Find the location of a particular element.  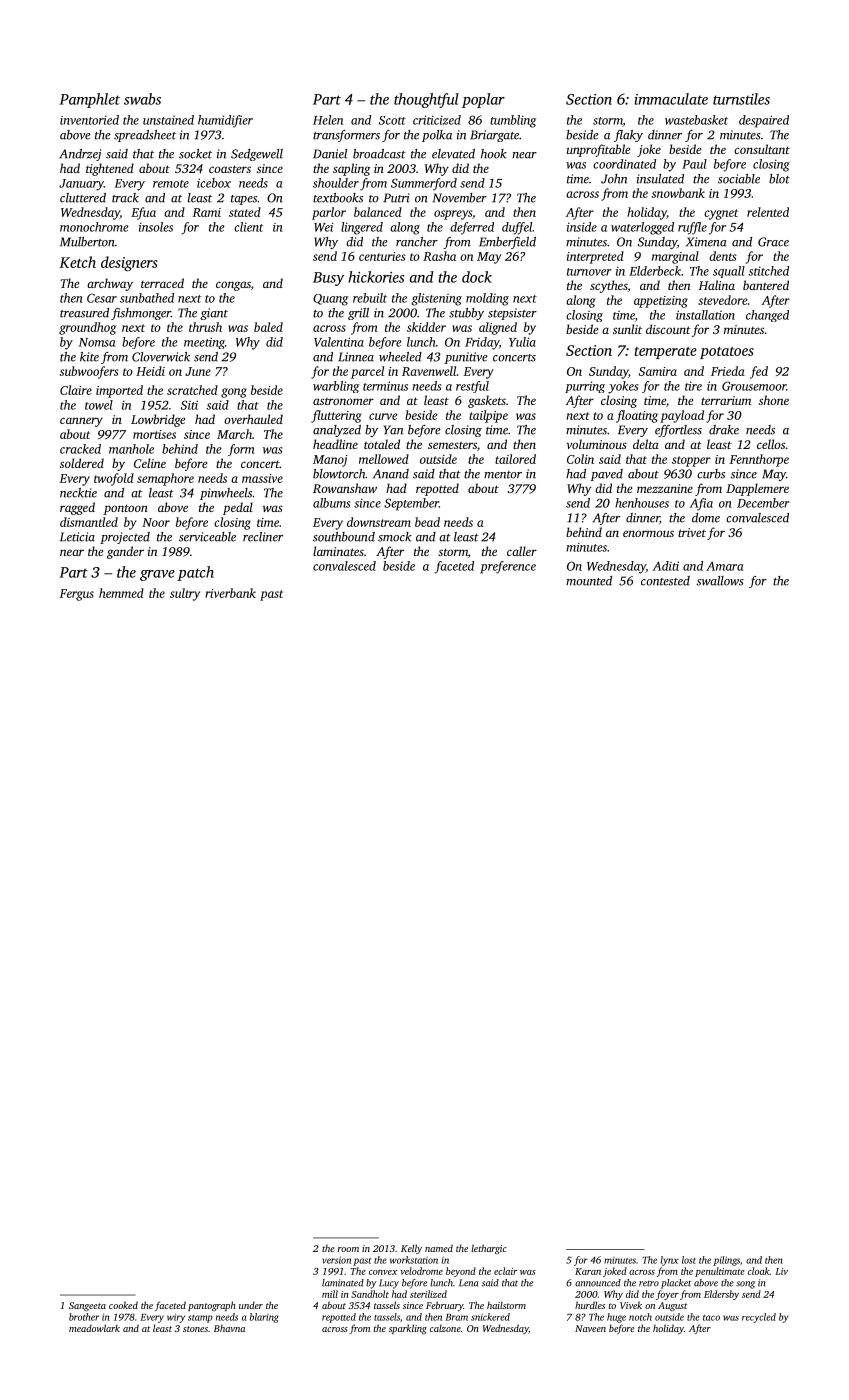

unstained is located at coordinates (168, 120).
